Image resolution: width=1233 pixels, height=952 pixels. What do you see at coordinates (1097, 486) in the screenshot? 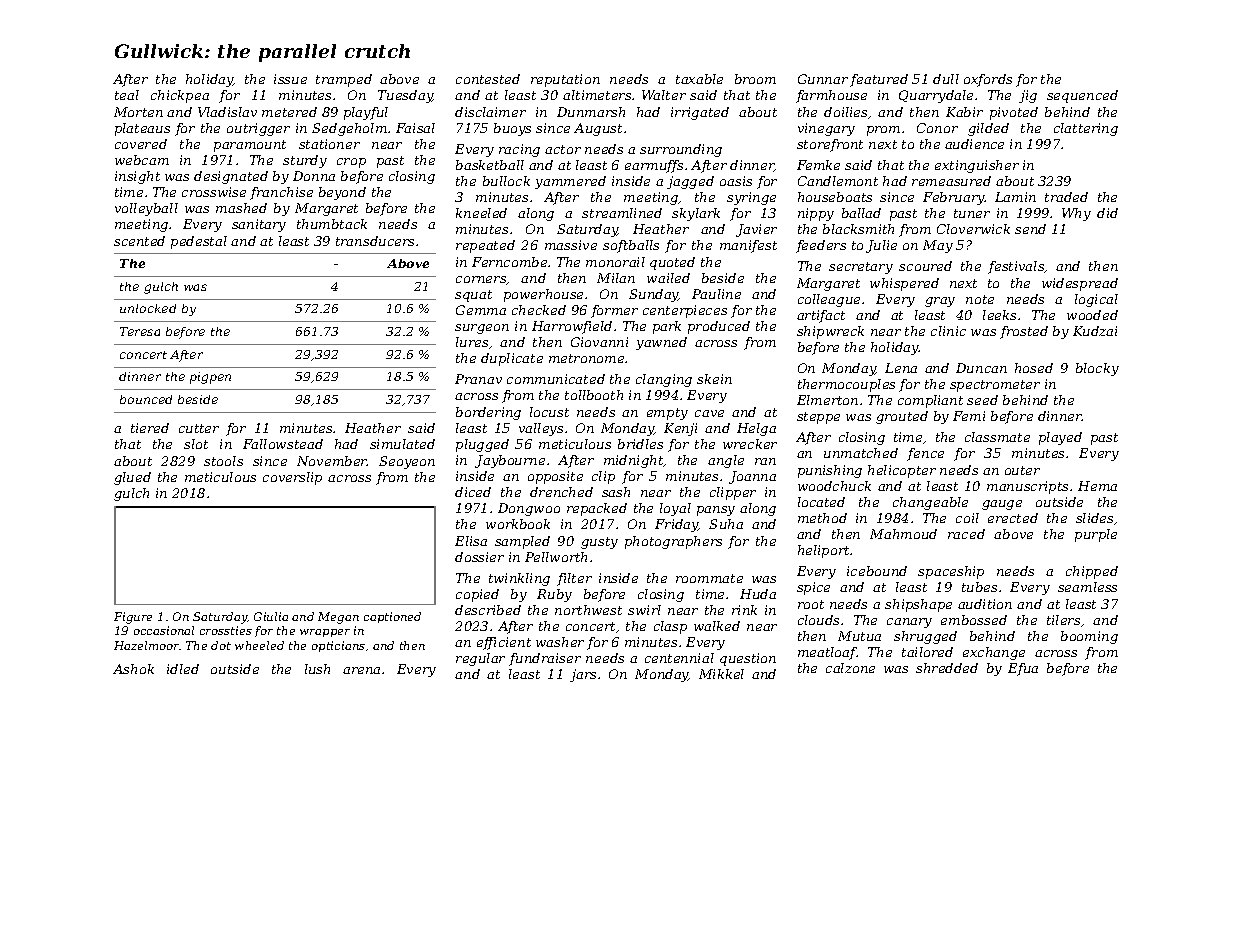
I see `Hema` at bounding box center [1097, 486].
